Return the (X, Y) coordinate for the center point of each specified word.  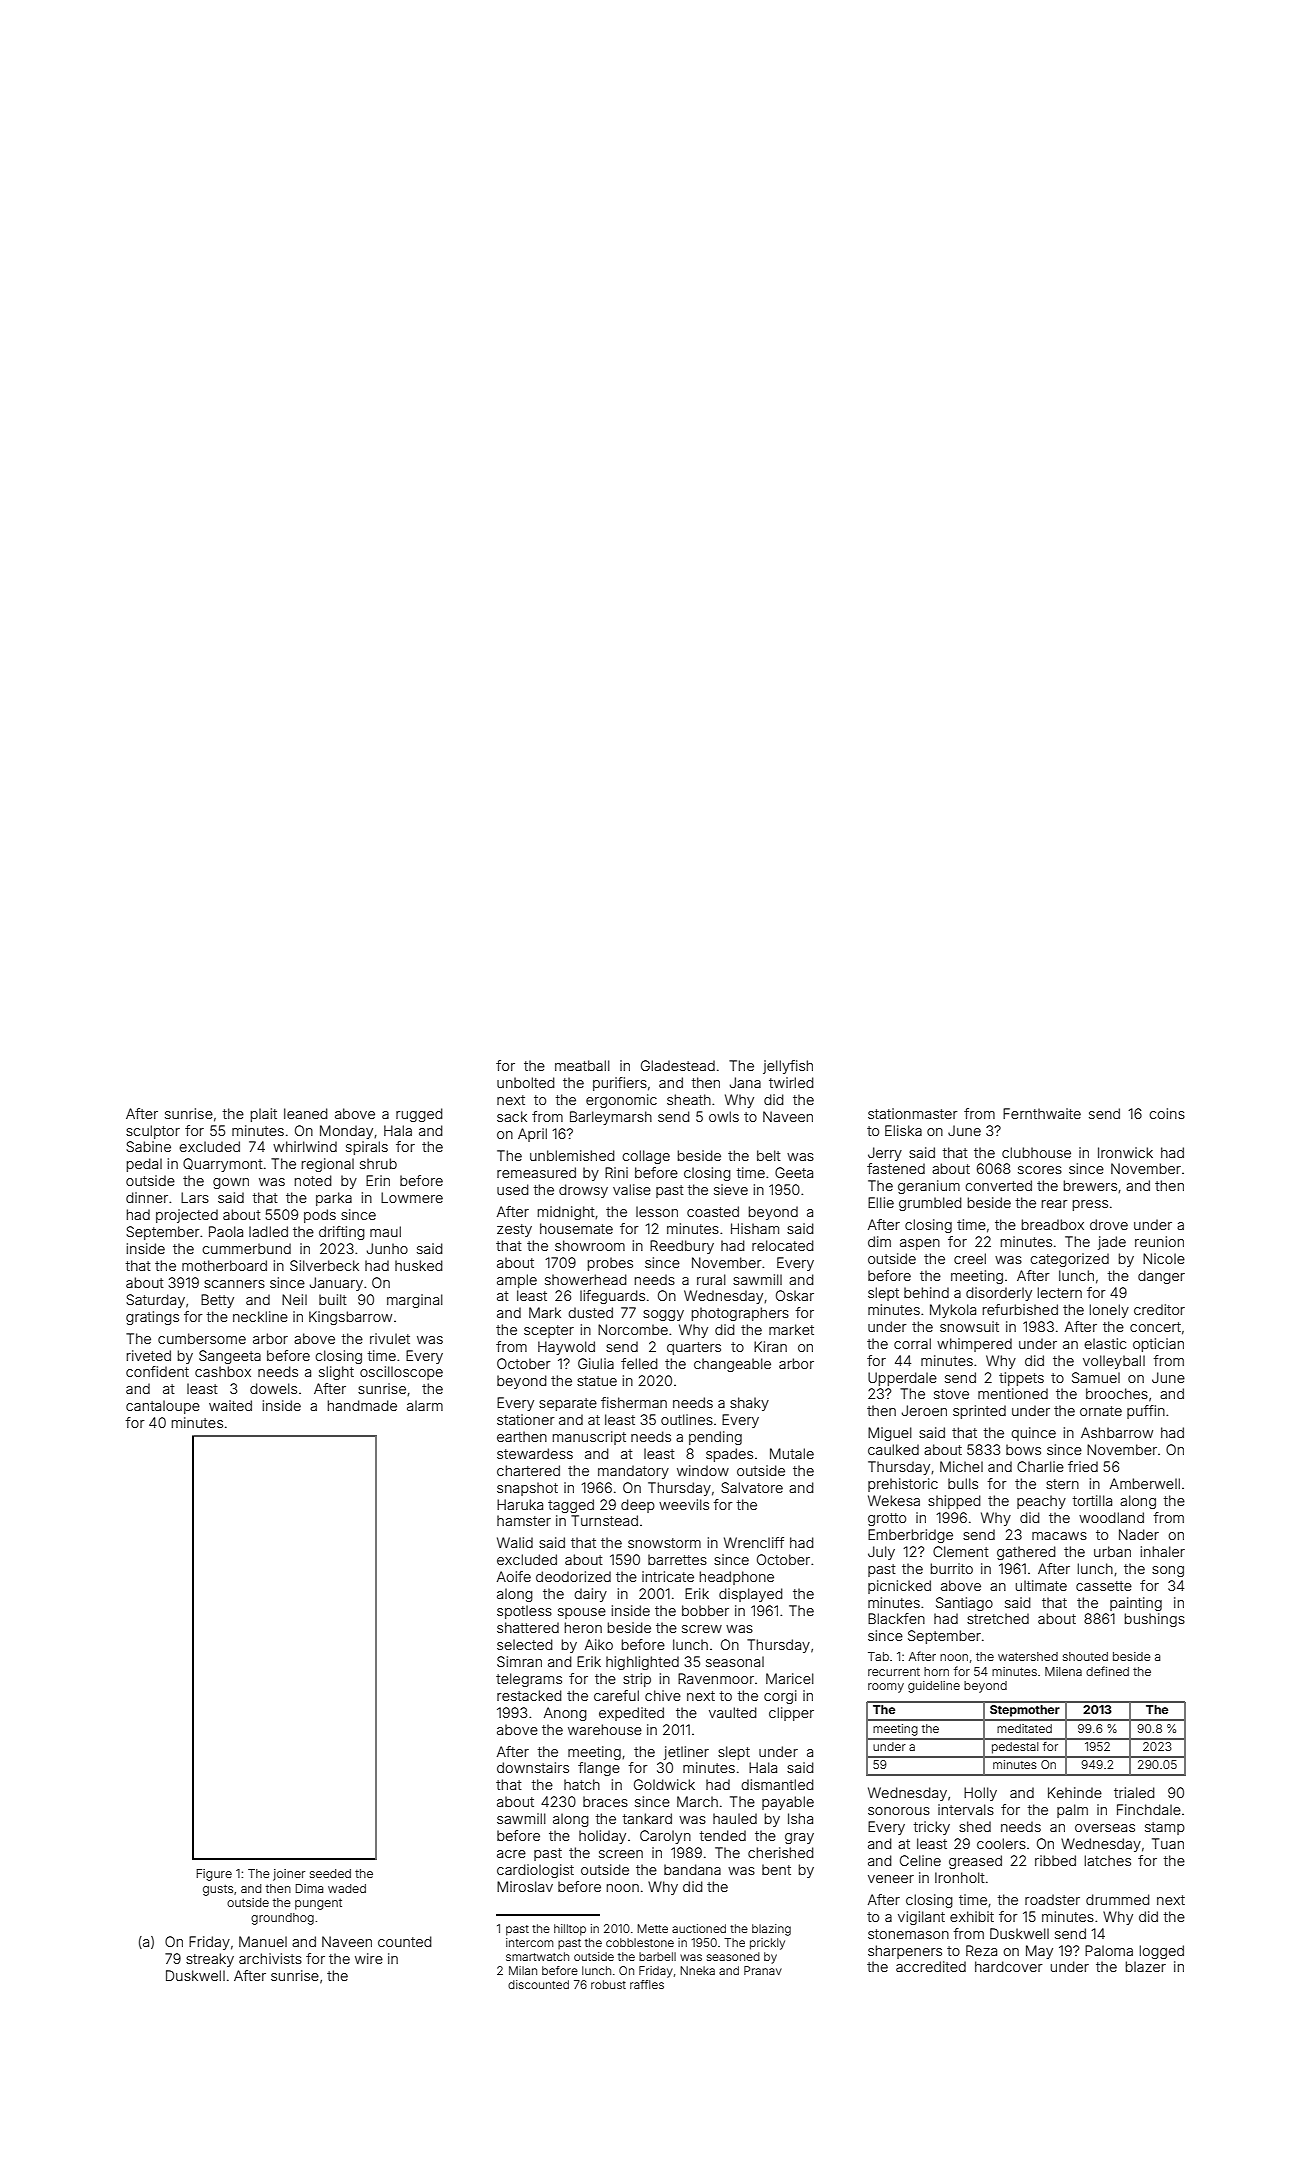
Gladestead (678, 1065)
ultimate (1041, 1585)
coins (1167, 1113)
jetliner (686, 1753)
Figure (214, 1875)
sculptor (153, 1132)
